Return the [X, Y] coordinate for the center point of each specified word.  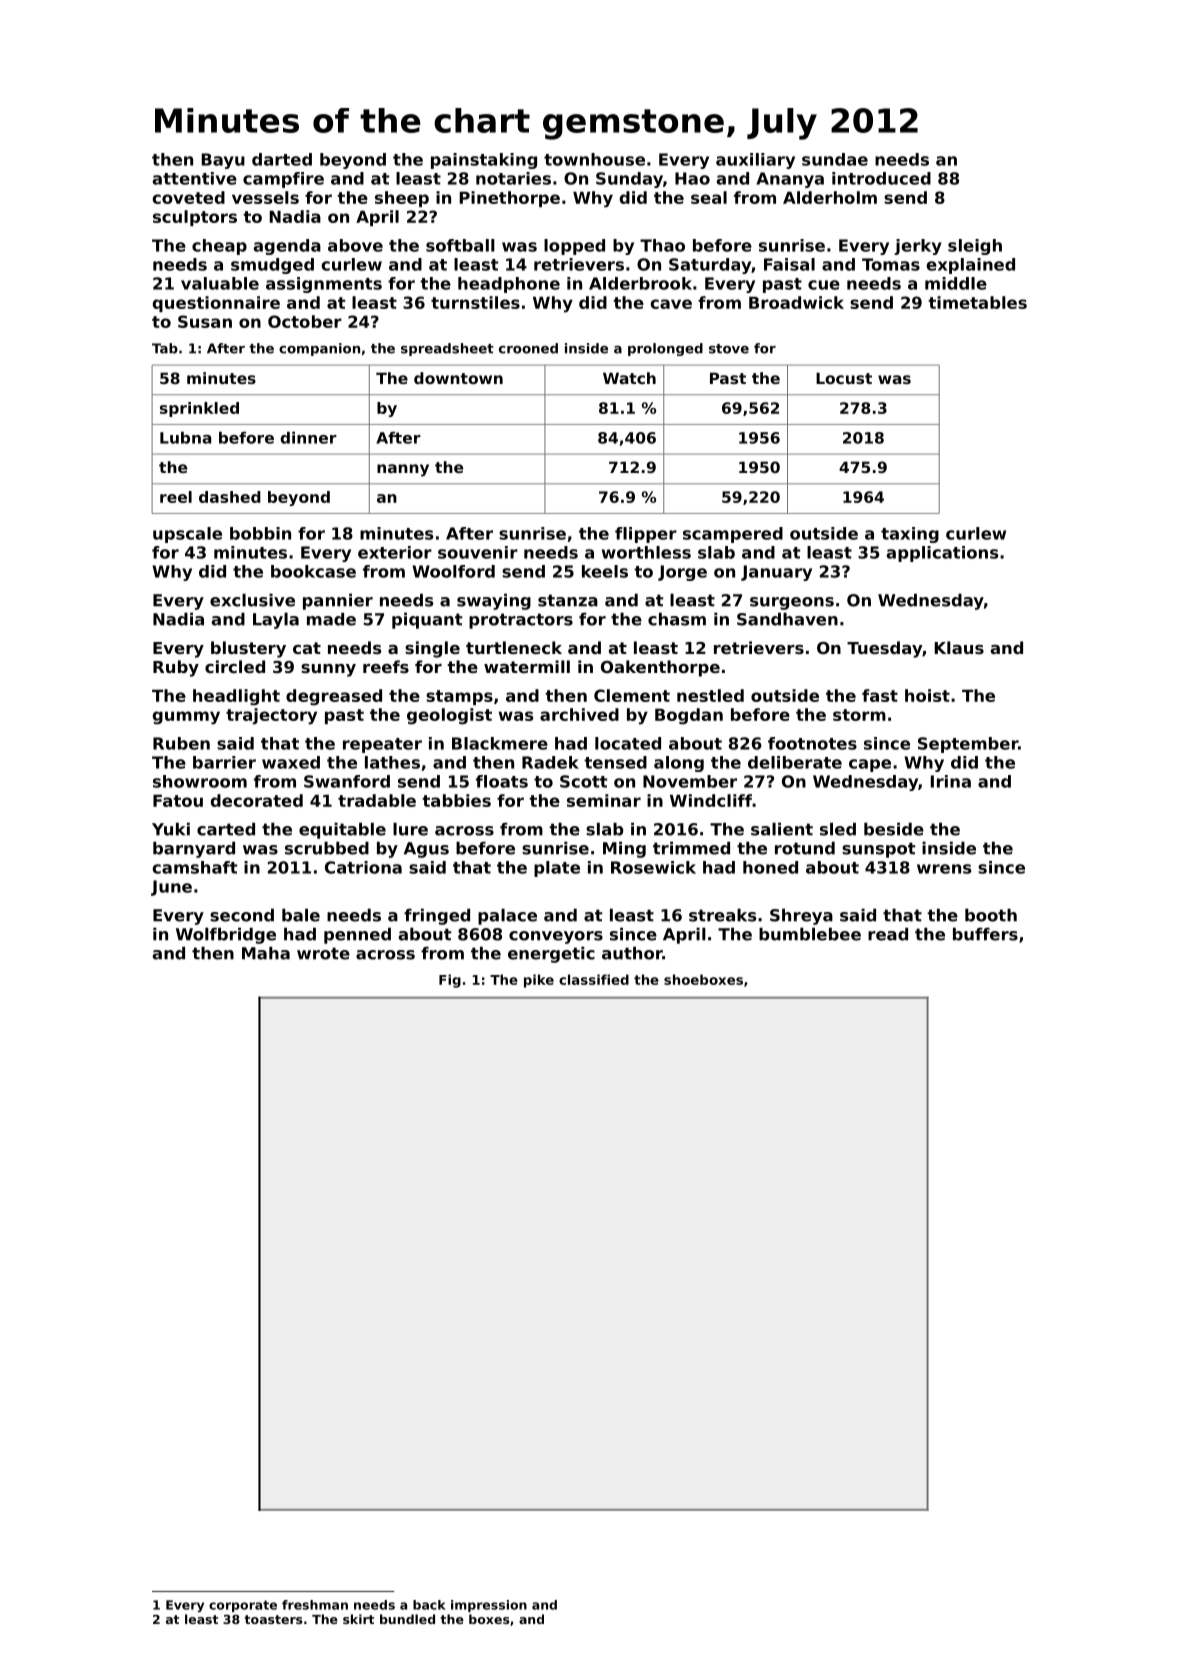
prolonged [665, 349]
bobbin [260, 533]
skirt [358, 1619]
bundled [407, 1619]
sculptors [195, 218]
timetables [977, 302]
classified [594, 979]
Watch [629, 378]
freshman [315, 1605]
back [429, 1605]
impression [489, 1606]
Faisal [789, 264]
